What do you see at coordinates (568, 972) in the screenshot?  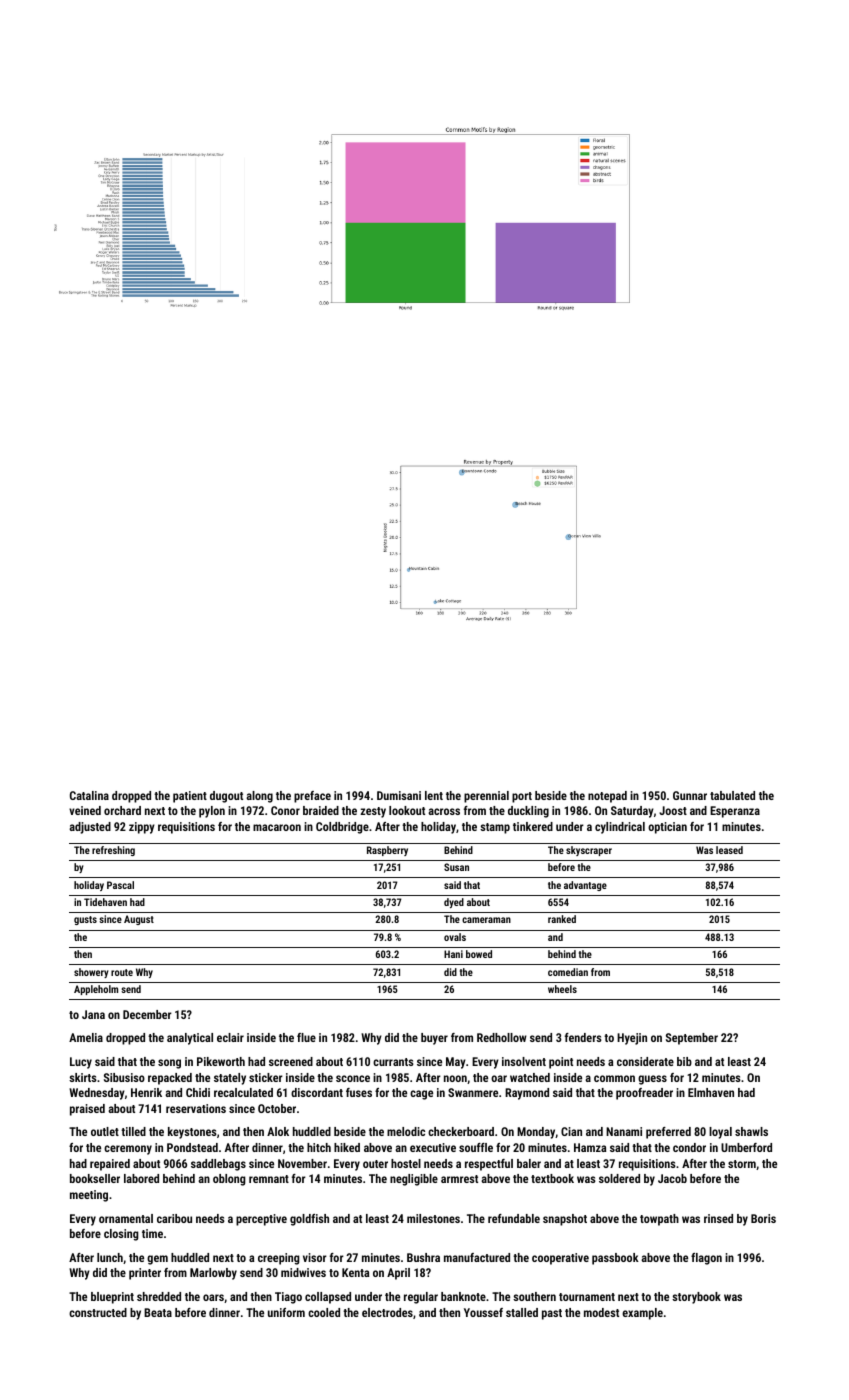 I see `comedian` at bounding box center [568, 972].
